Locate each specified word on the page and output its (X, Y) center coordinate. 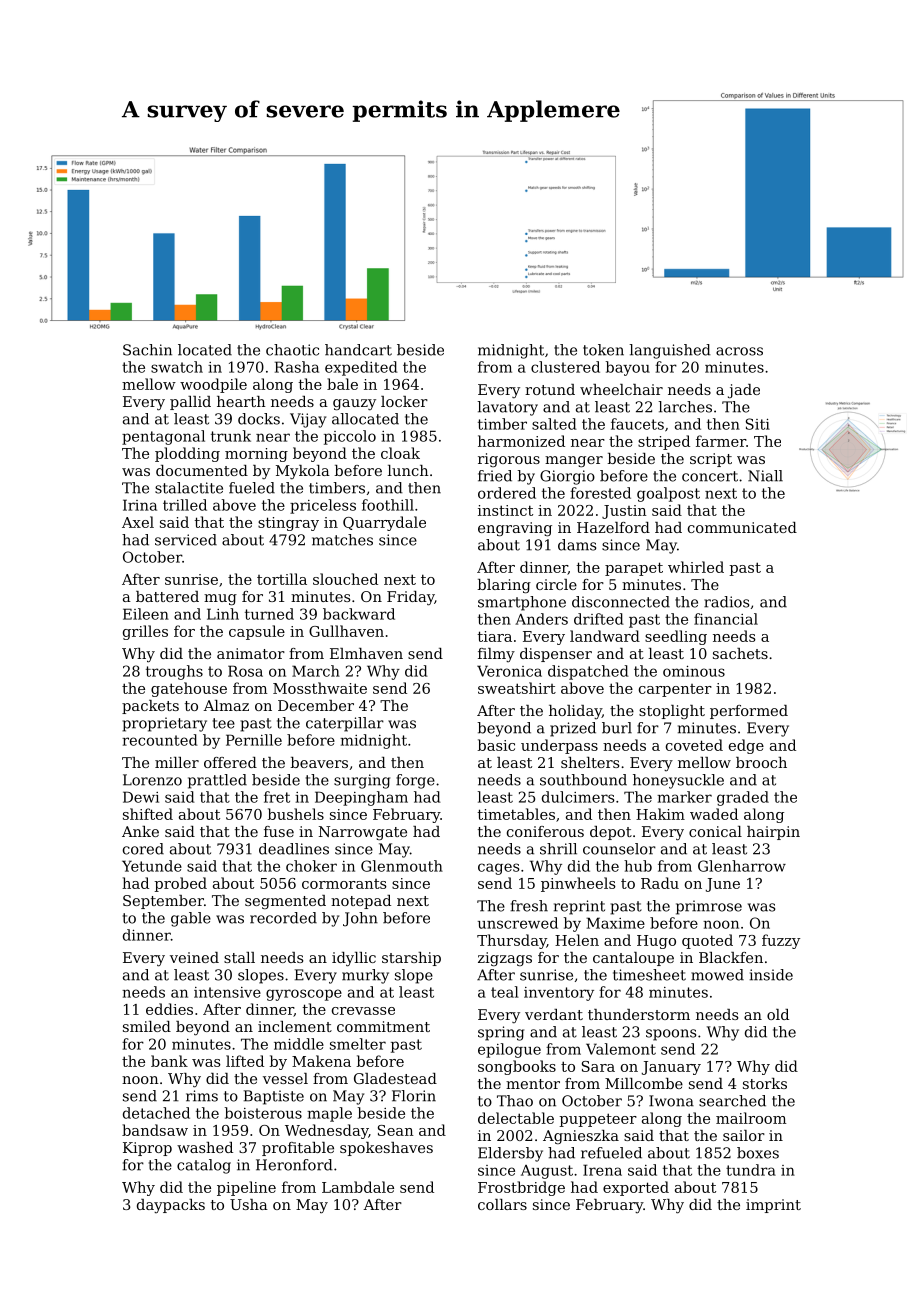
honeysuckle (678, 781)
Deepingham (361, 798)
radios (726, 602)
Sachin (147, 350)
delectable (516, 1118)
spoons (671, 1035)
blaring (504, 586)
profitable (298, 1149)
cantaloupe (633, 959)
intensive (227, 992)
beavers (319, 762)
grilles (145, 632)
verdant (554, 1014)
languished (670, 351)
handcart (358, 350)
